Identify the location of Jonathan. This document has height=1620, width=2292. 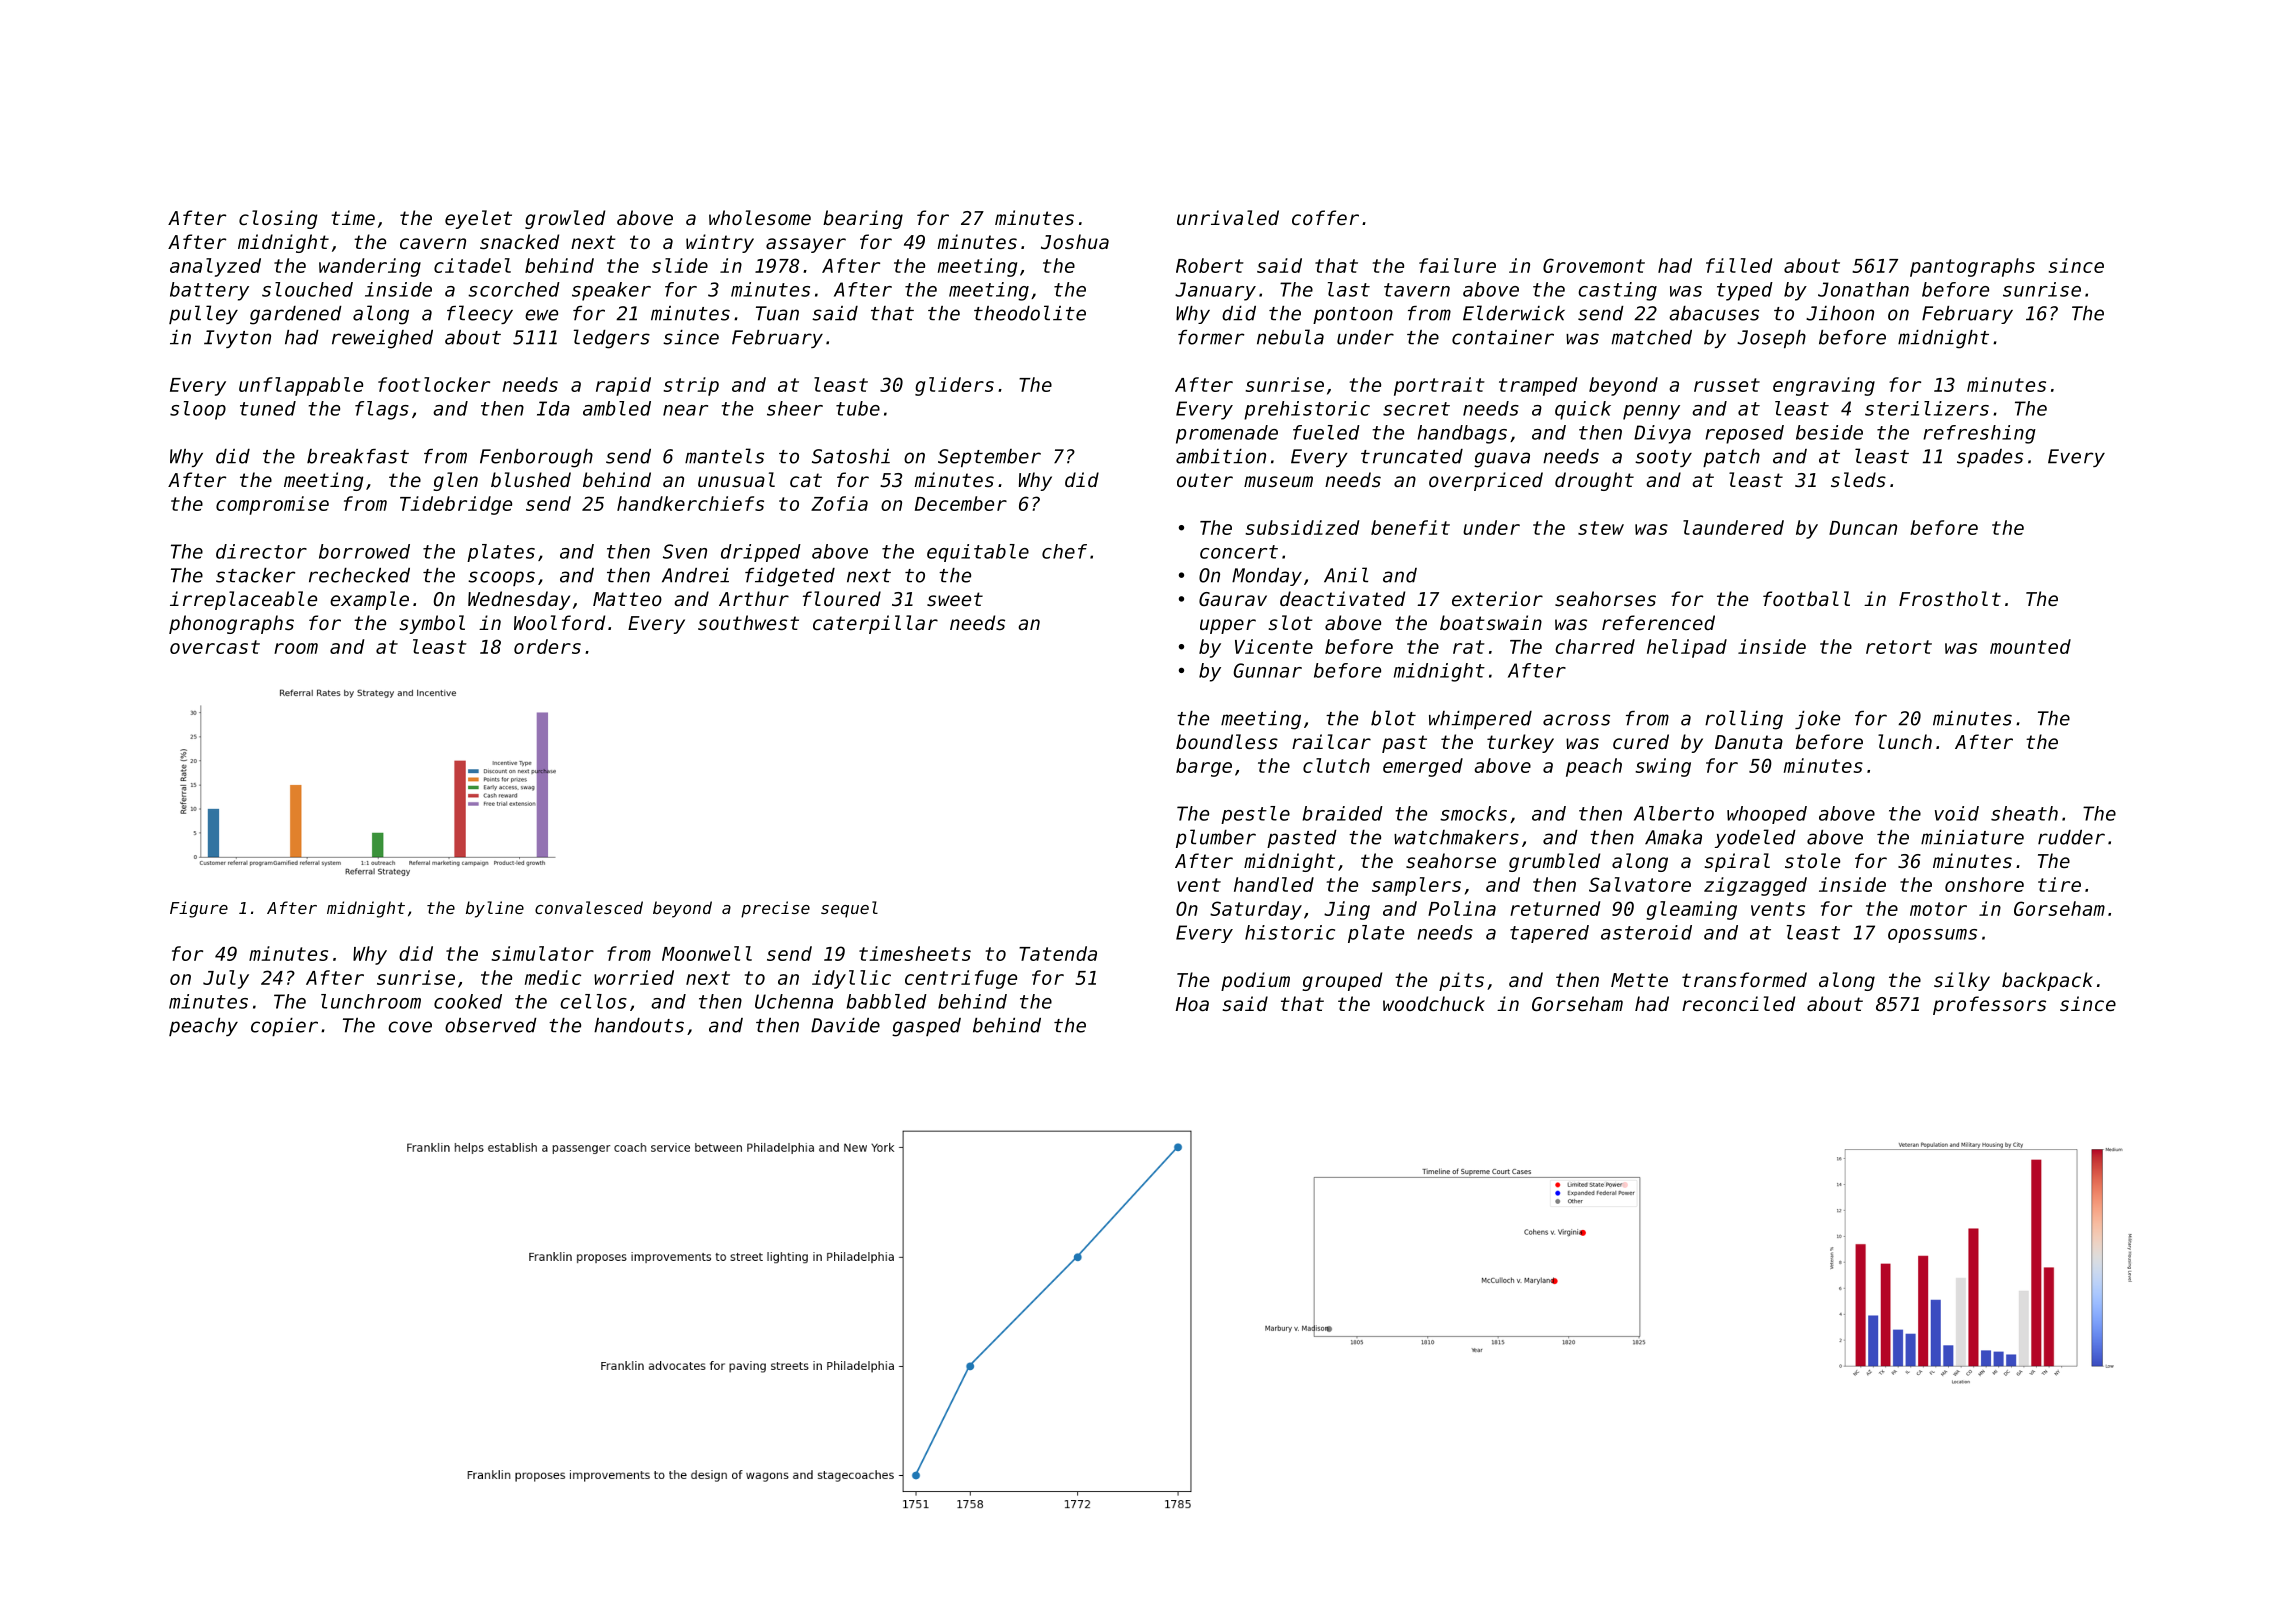
(1863, 289).
